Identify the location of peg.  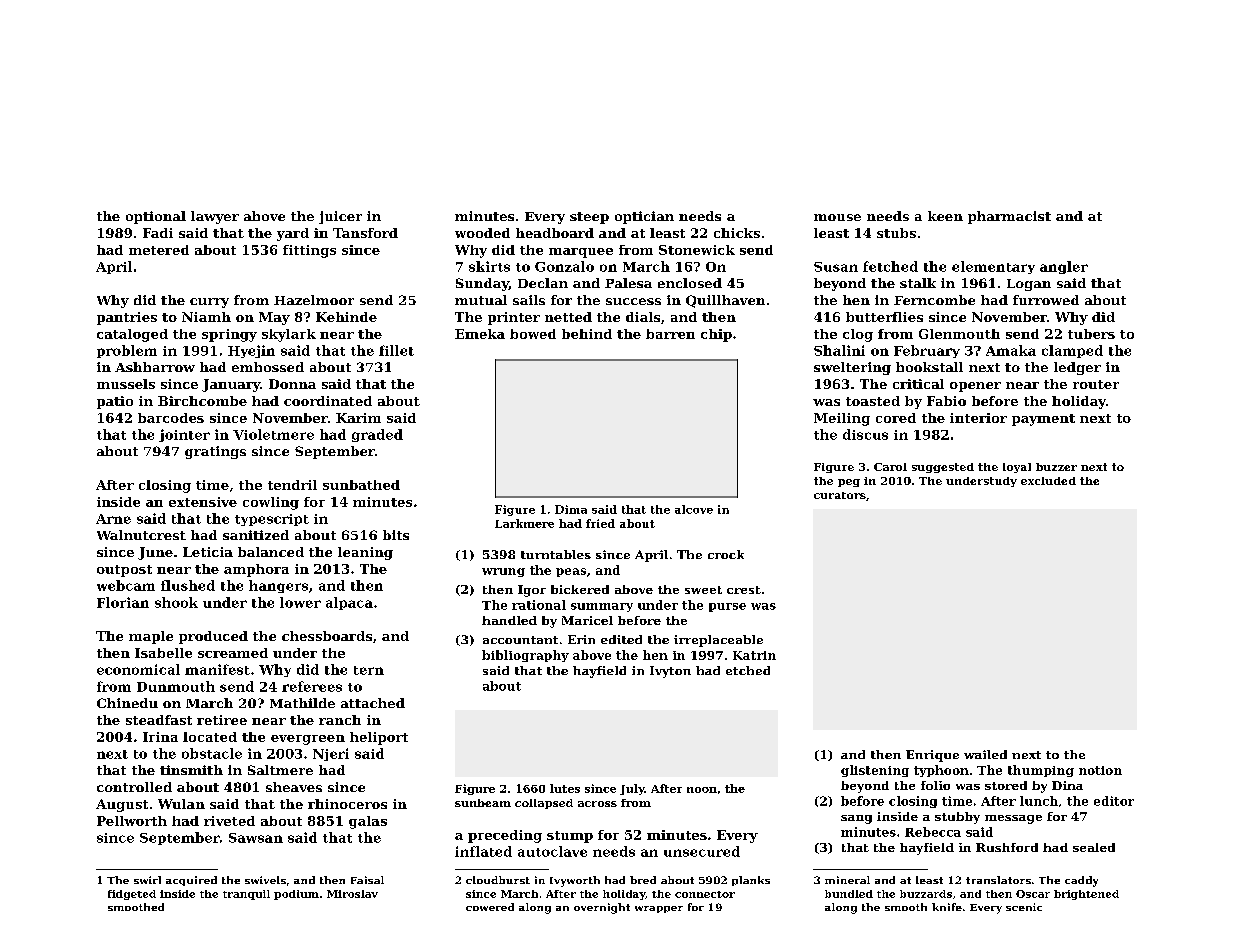
(849, 483).
